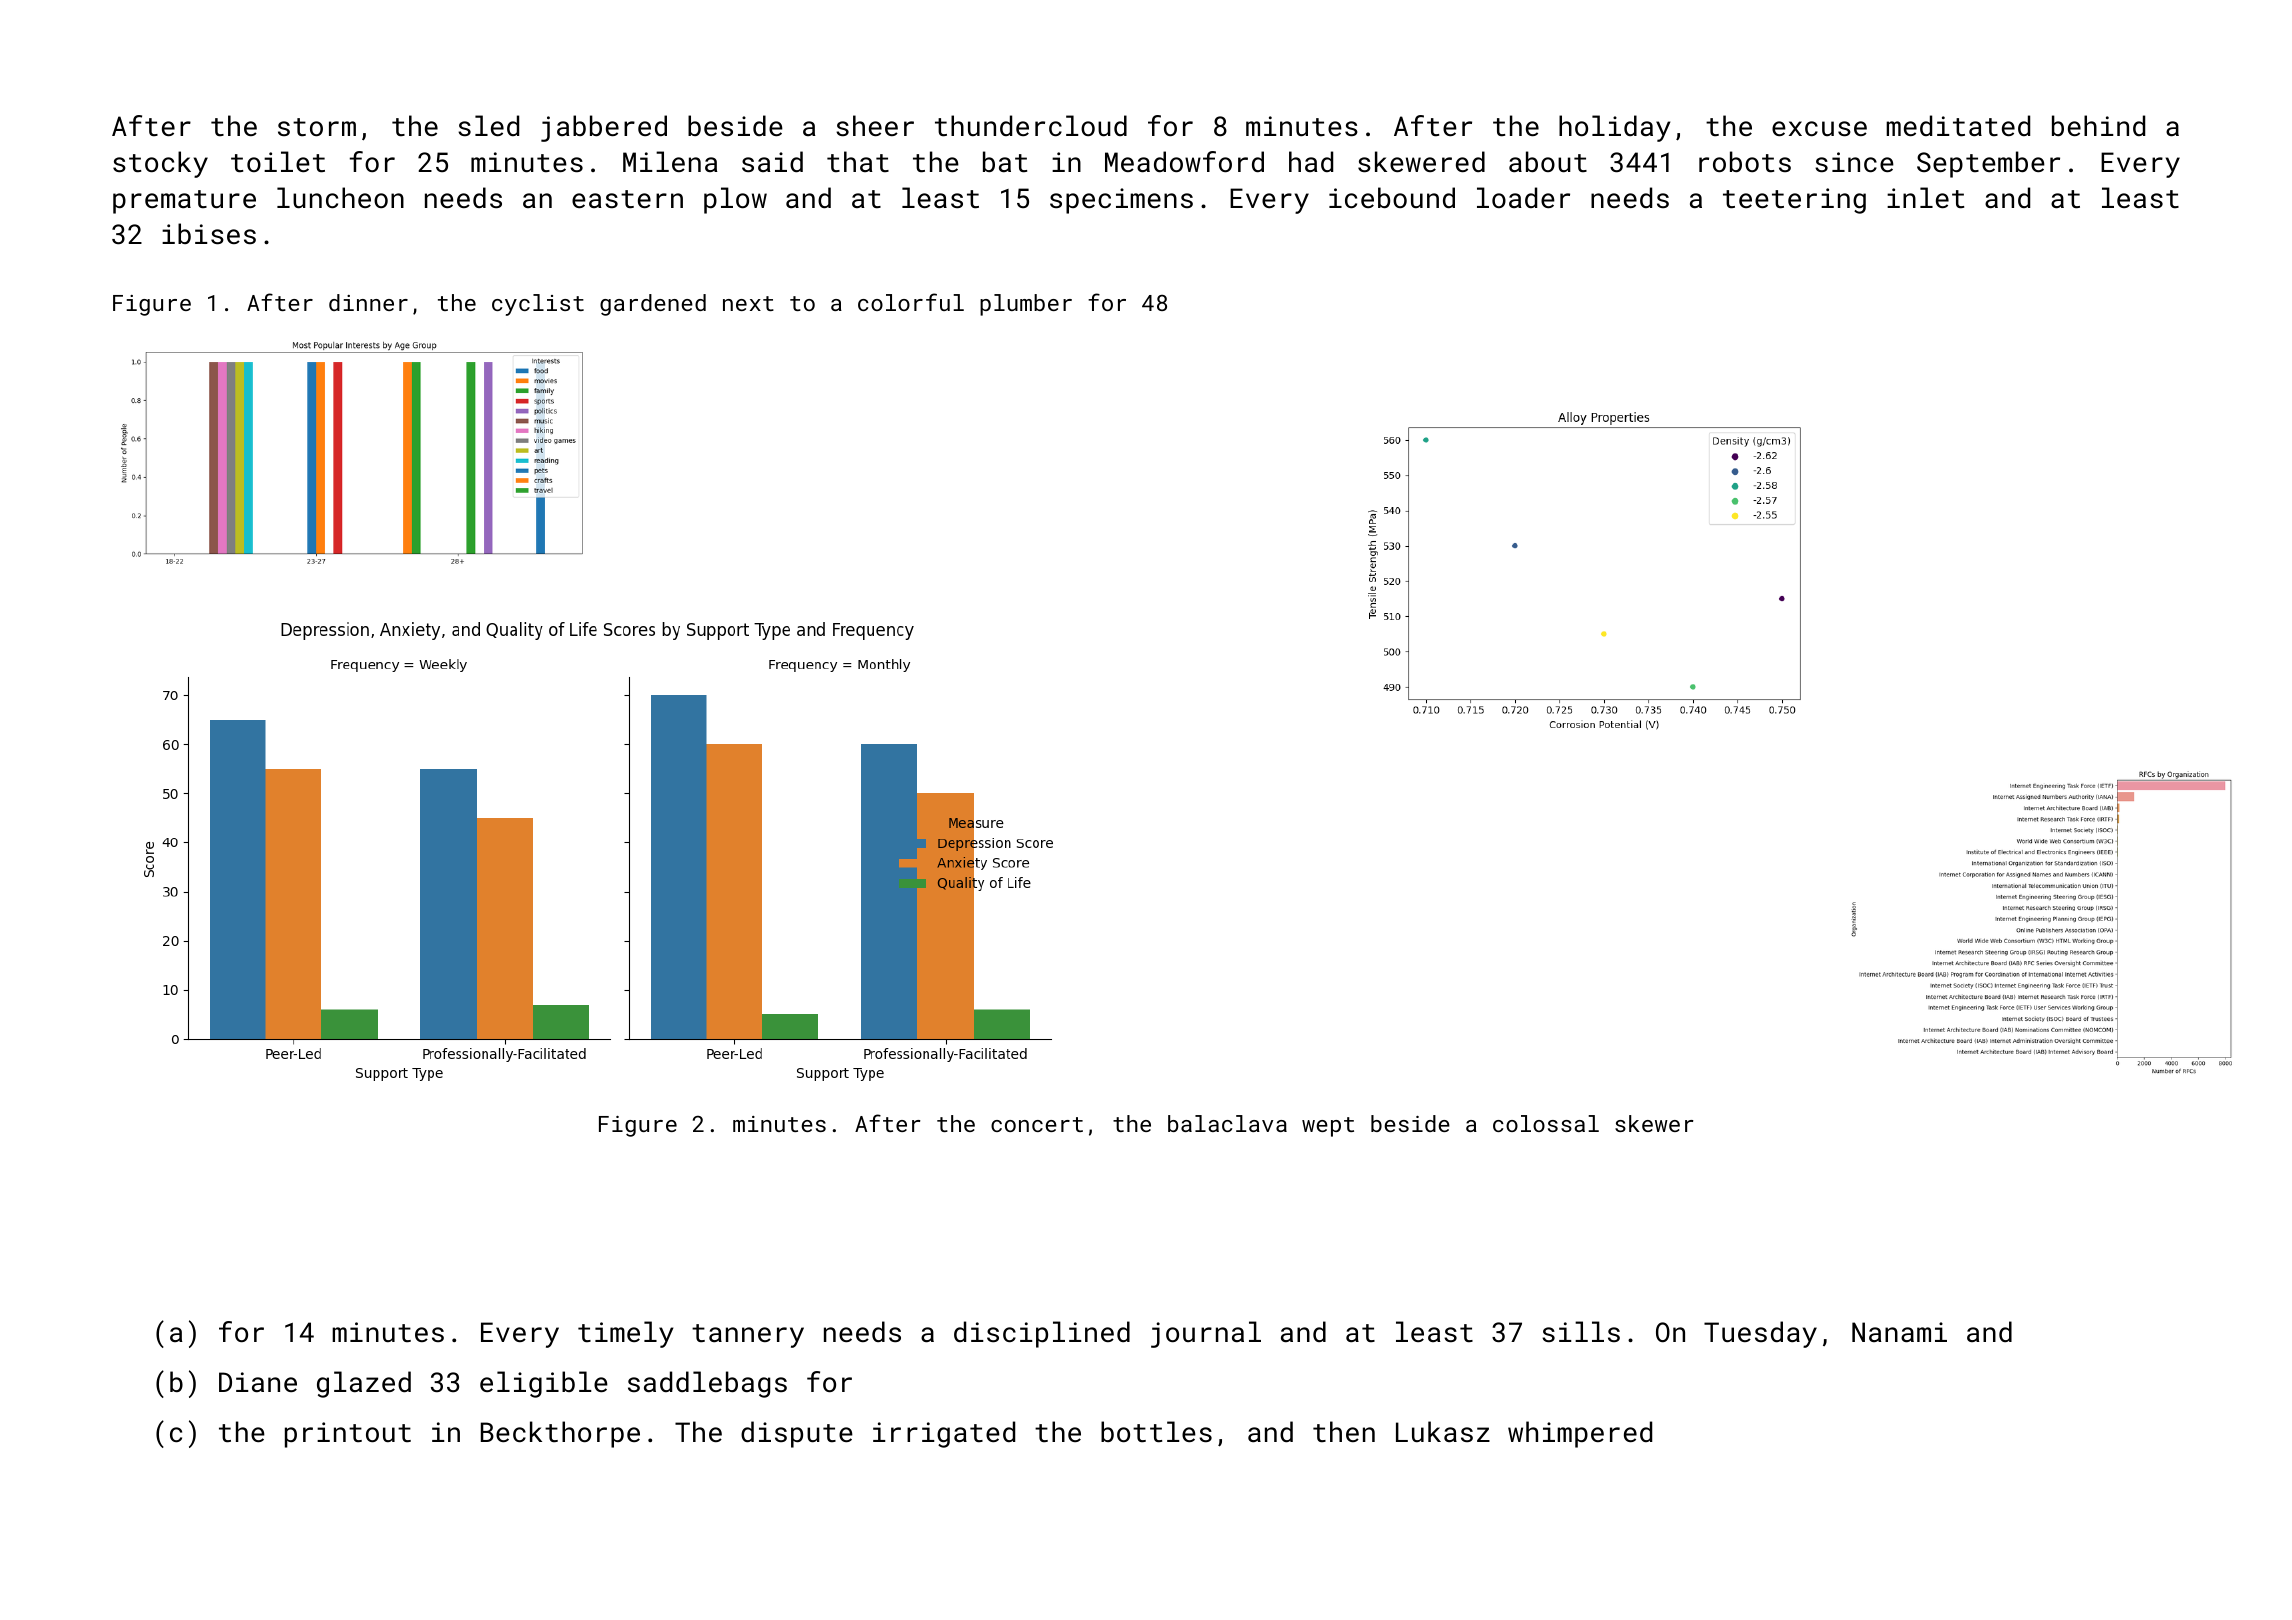 The image size is (2292, 1620). Describe the element at coordinates (209, 234) in the image. I see `ibises` at that location.
